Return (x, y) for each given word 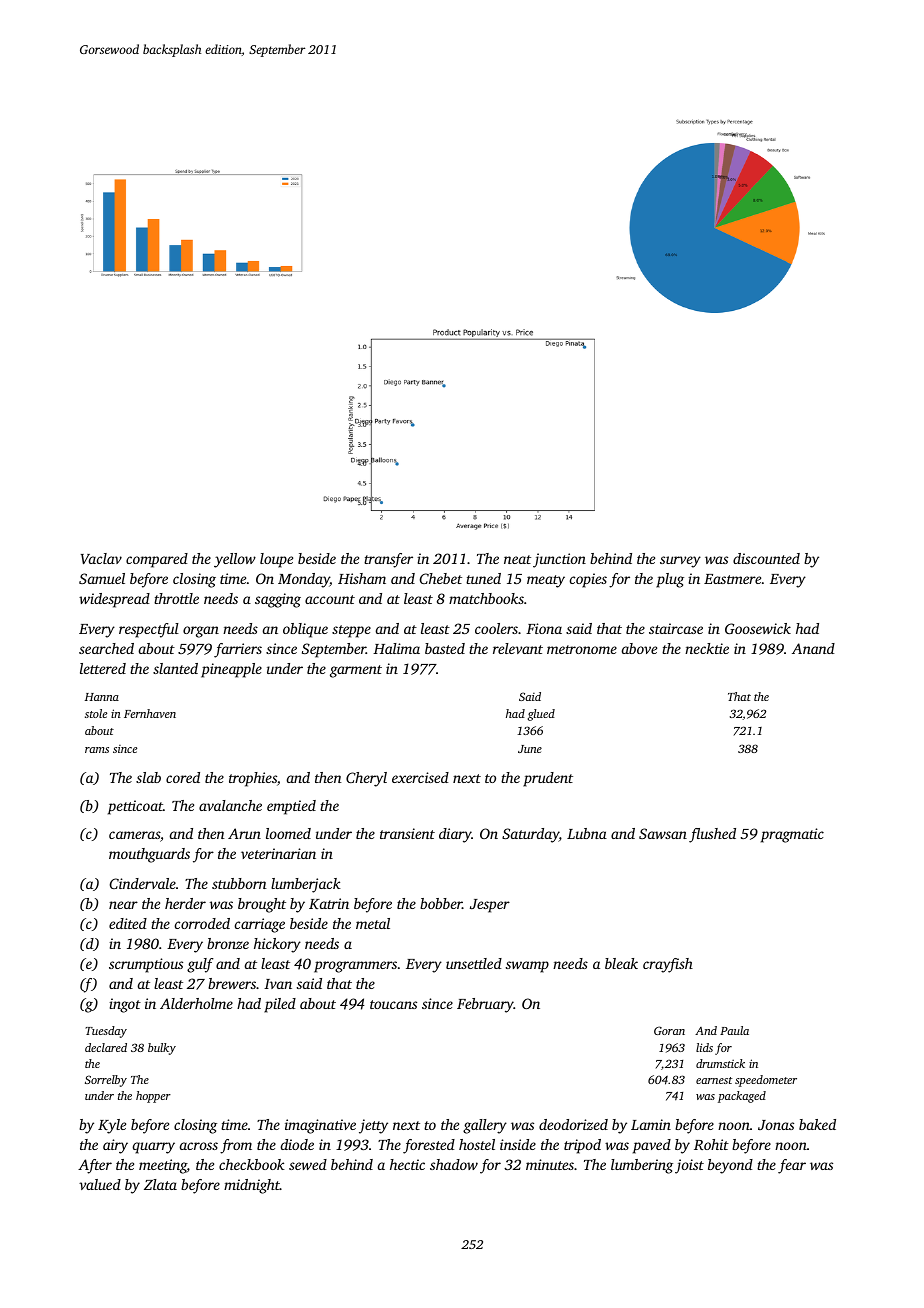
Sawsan (663, 833)
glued (541, 715)
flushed (712, 835)
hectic (407, 1164)
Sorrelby (106, 1081)
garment (356, 671)
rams (97, 750)
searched (106, 648)
